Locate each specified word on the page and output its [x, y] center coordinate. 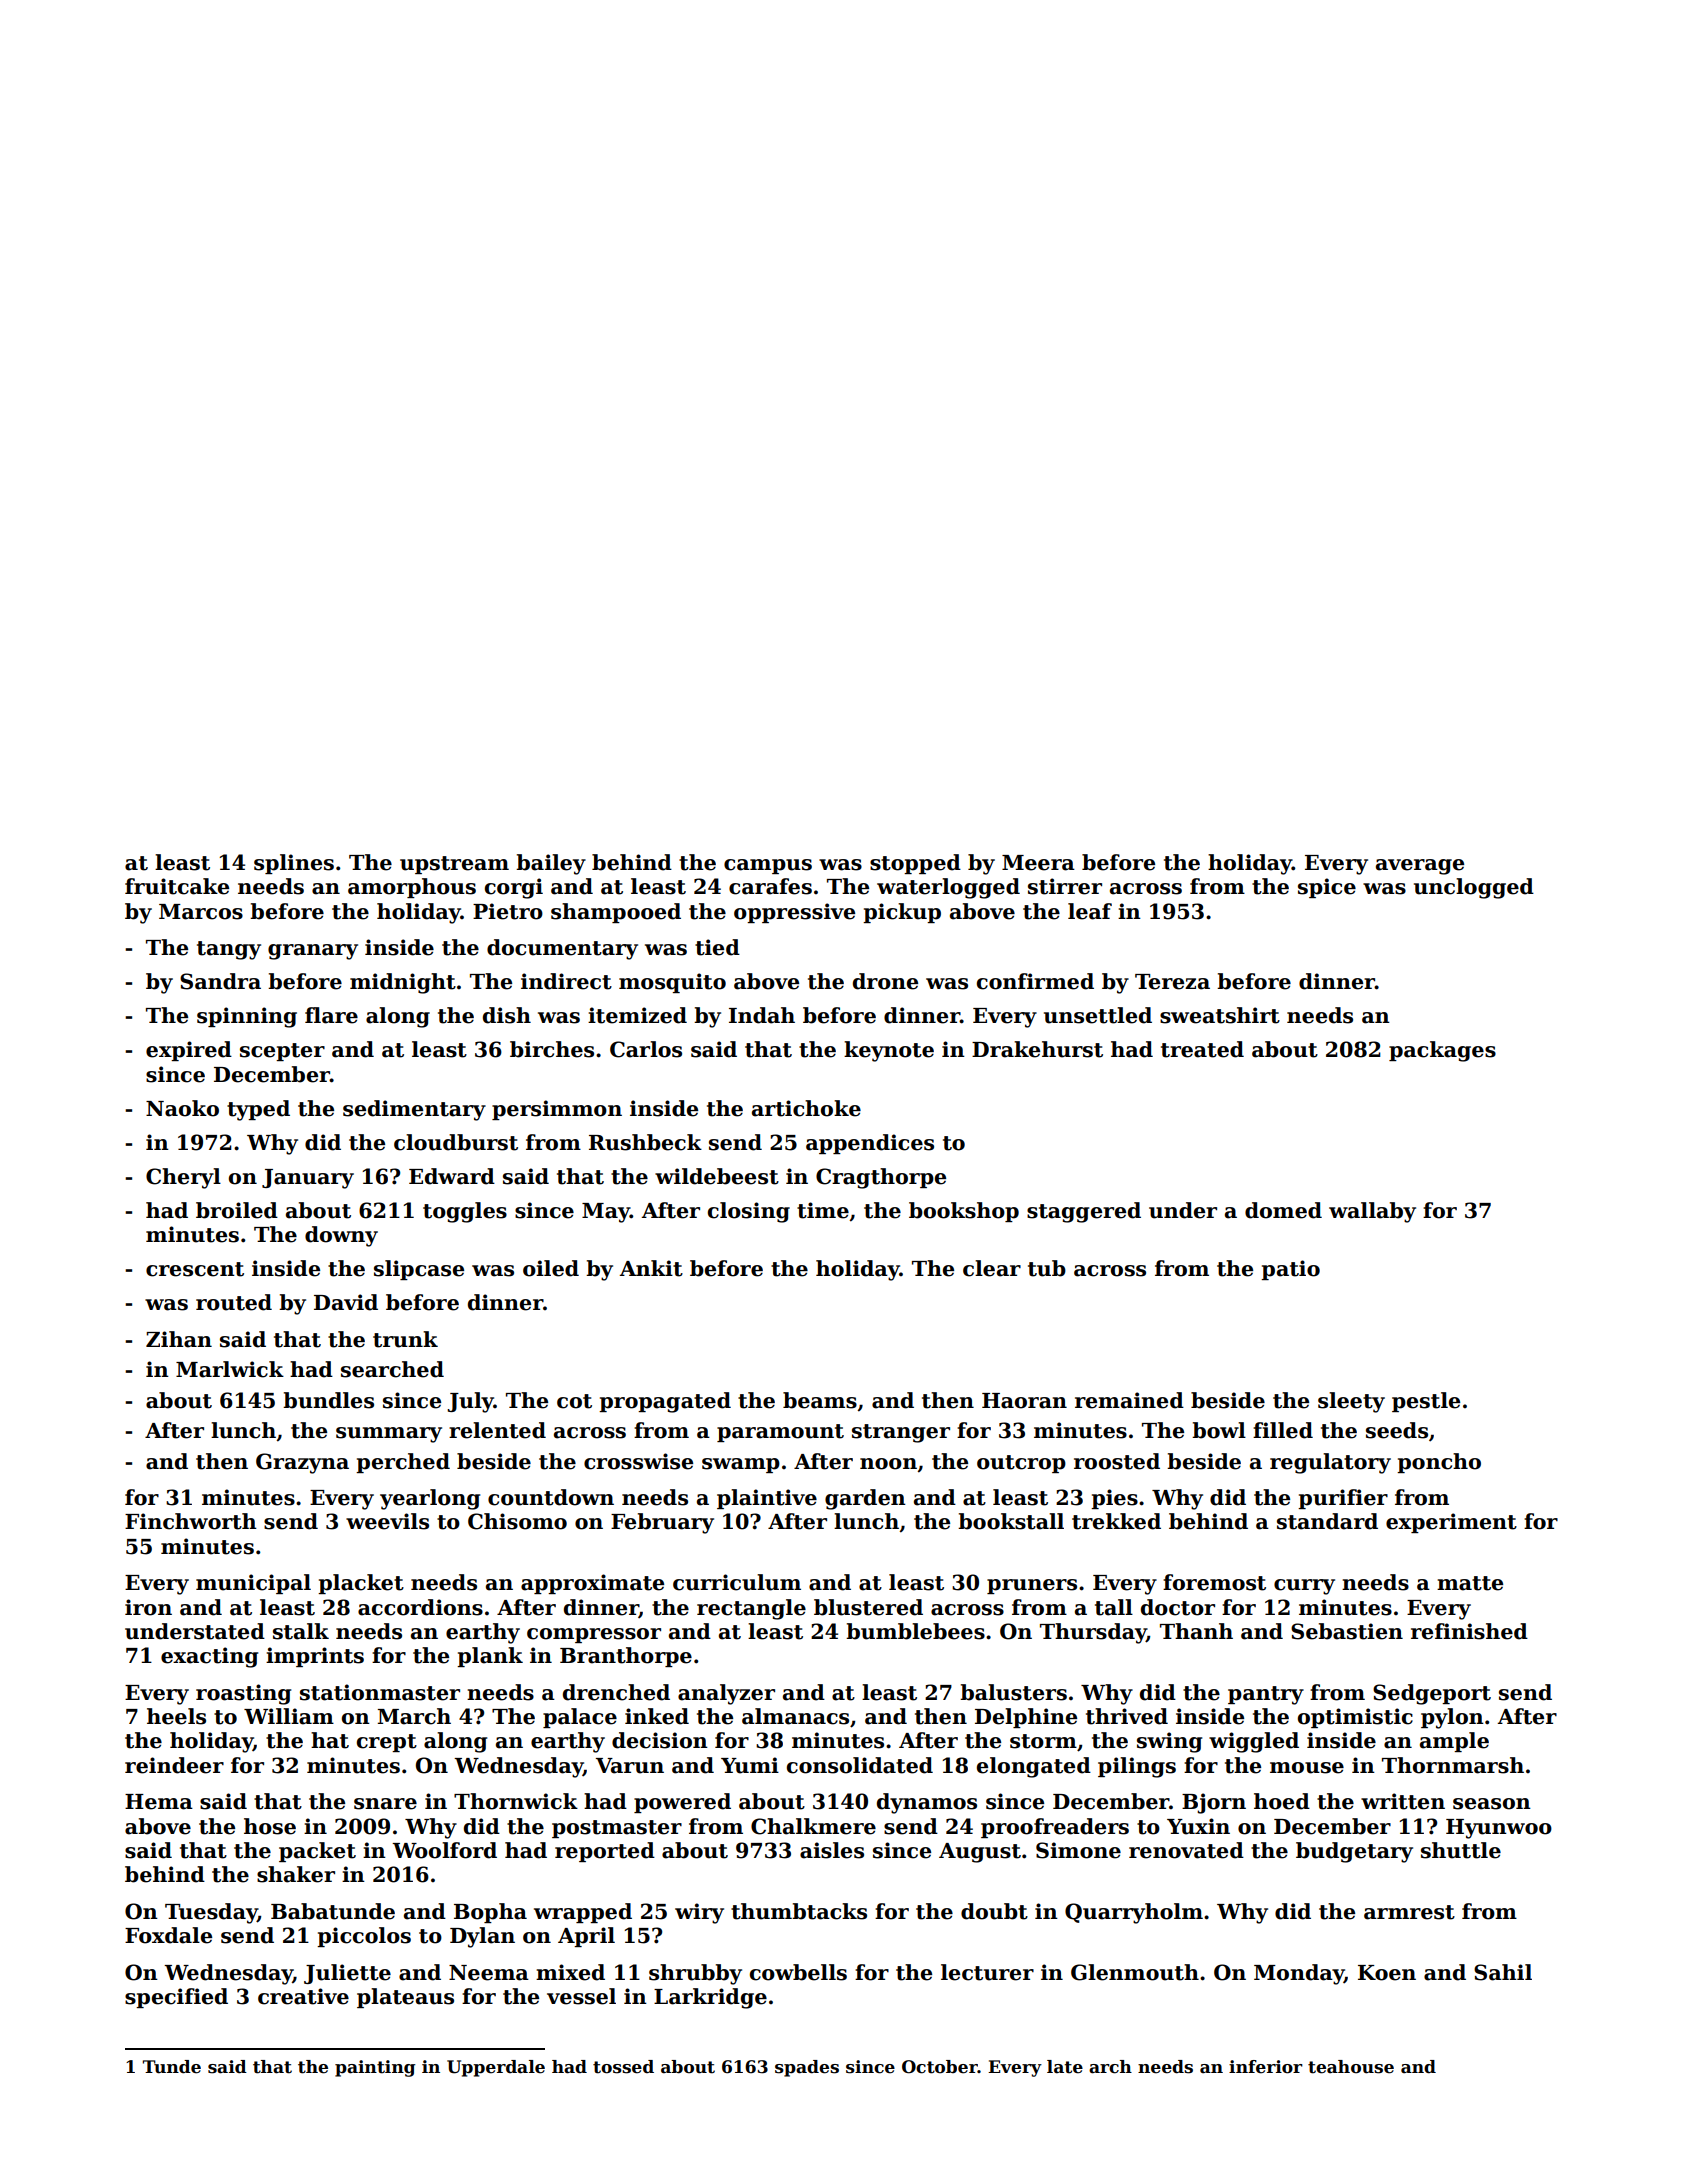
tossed [623, 2067]
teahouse [1351, 2067]
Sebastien [1347, 1631]
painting [375, 2068]
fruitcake [177, 886]
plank [490, 1657]
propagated [665, 1402]
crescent [195, 1269]
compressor [594, 1635]
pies [1114, 1499]
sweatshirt [1220, 1015]
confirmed [1035, 981]
